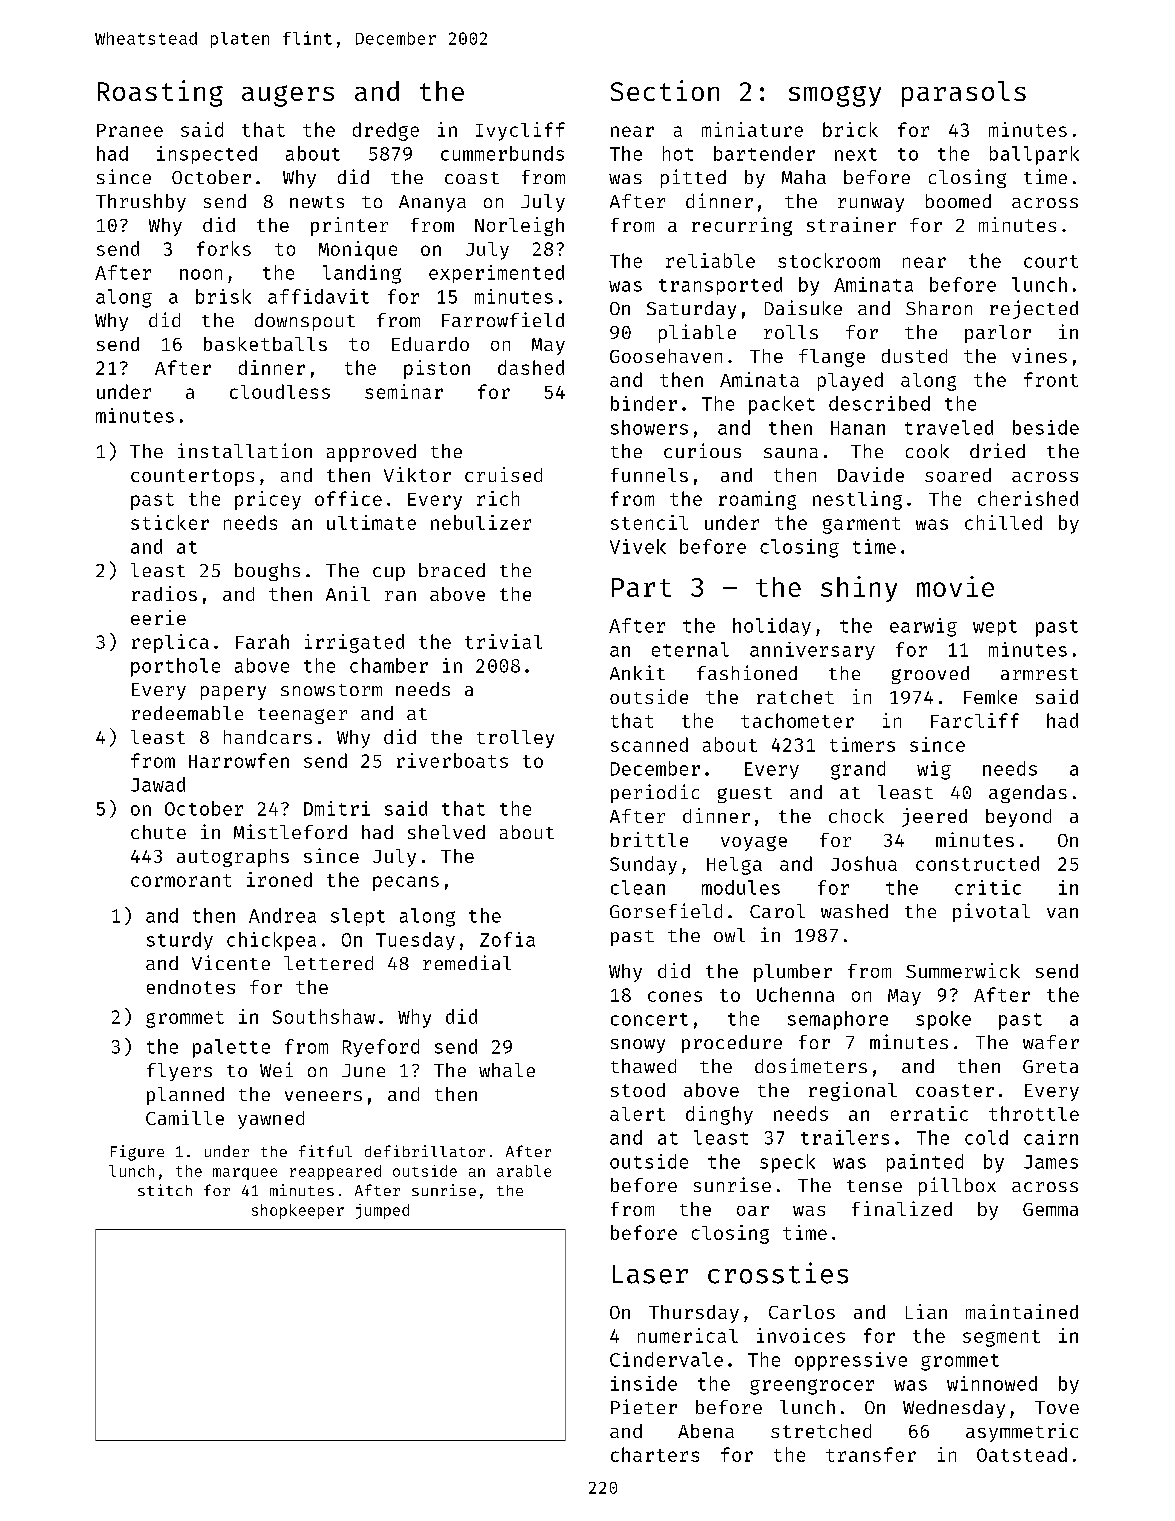  What do you see at coordinates (371, 453) in the screenshot?
I see `approved` at bounding box center [371, 453].
